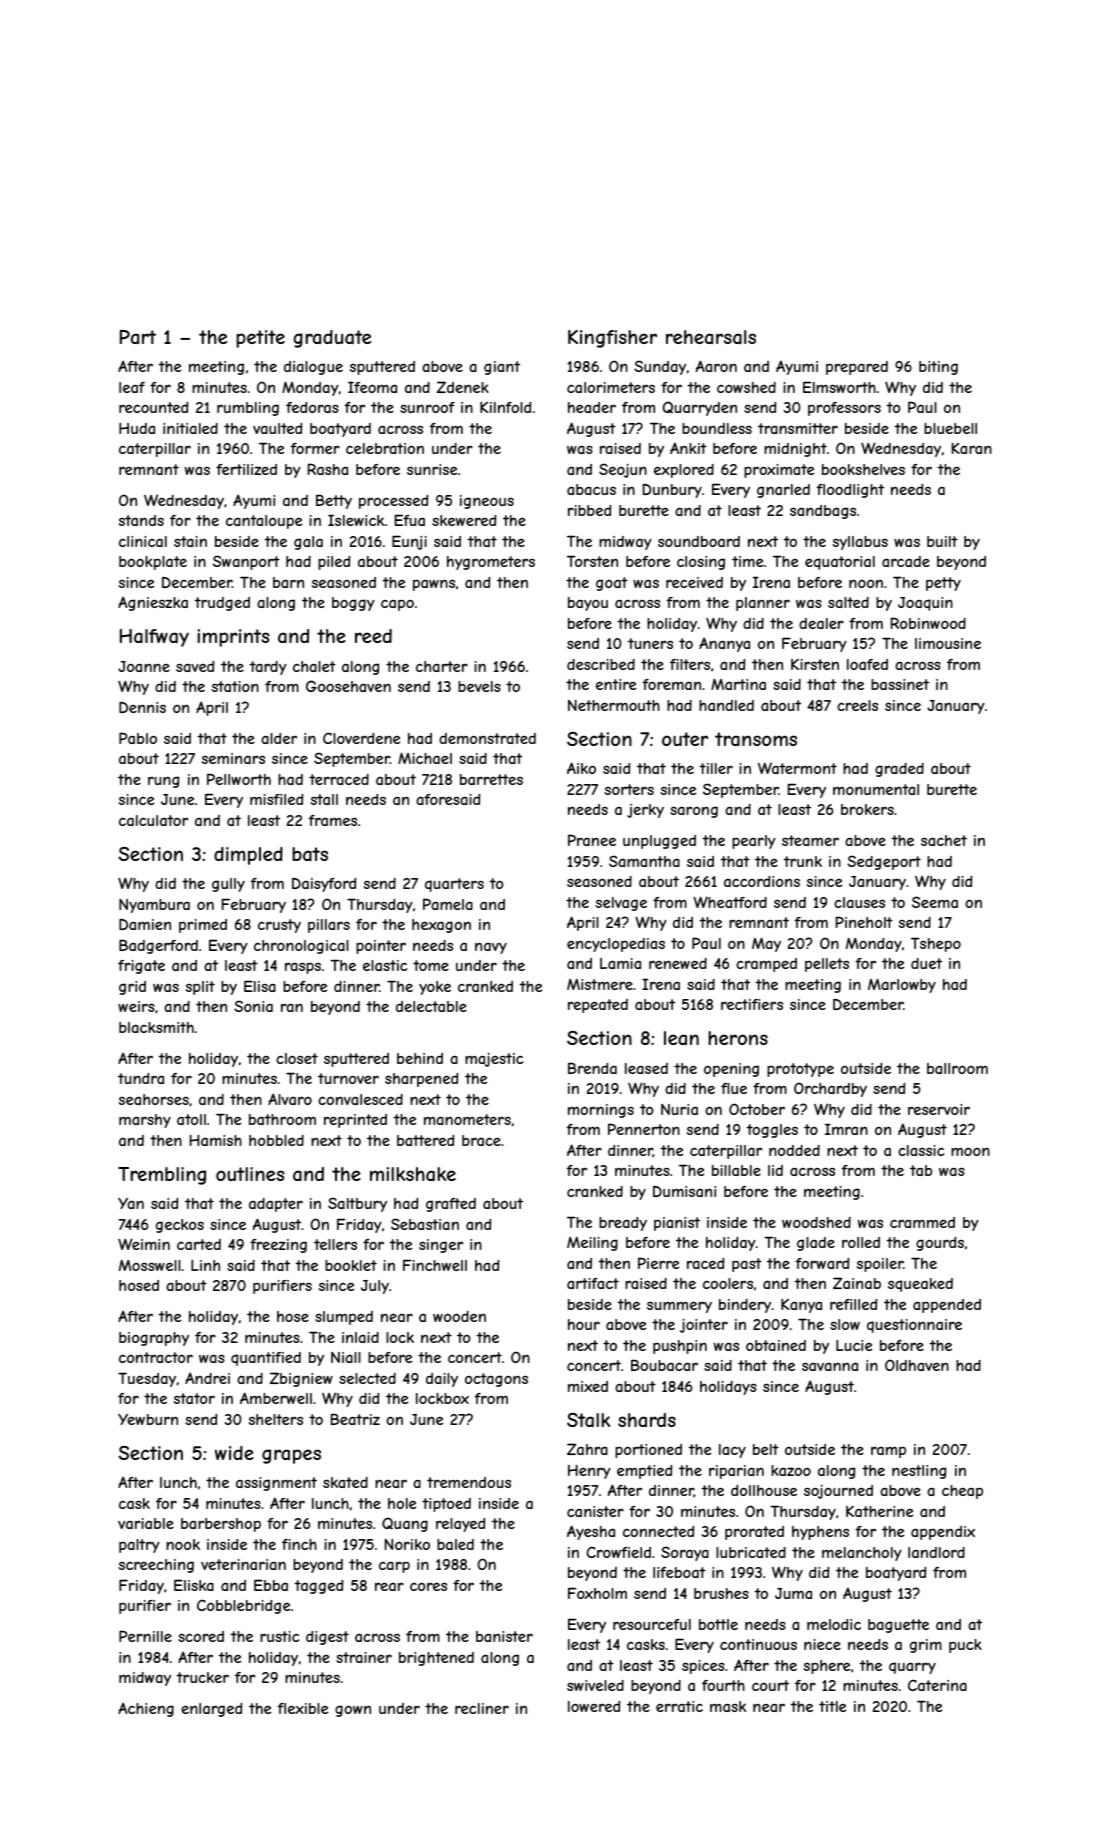 The height and width of the image is (1831, 1111). I want to click on Kingfisher, so click(612, 339).
